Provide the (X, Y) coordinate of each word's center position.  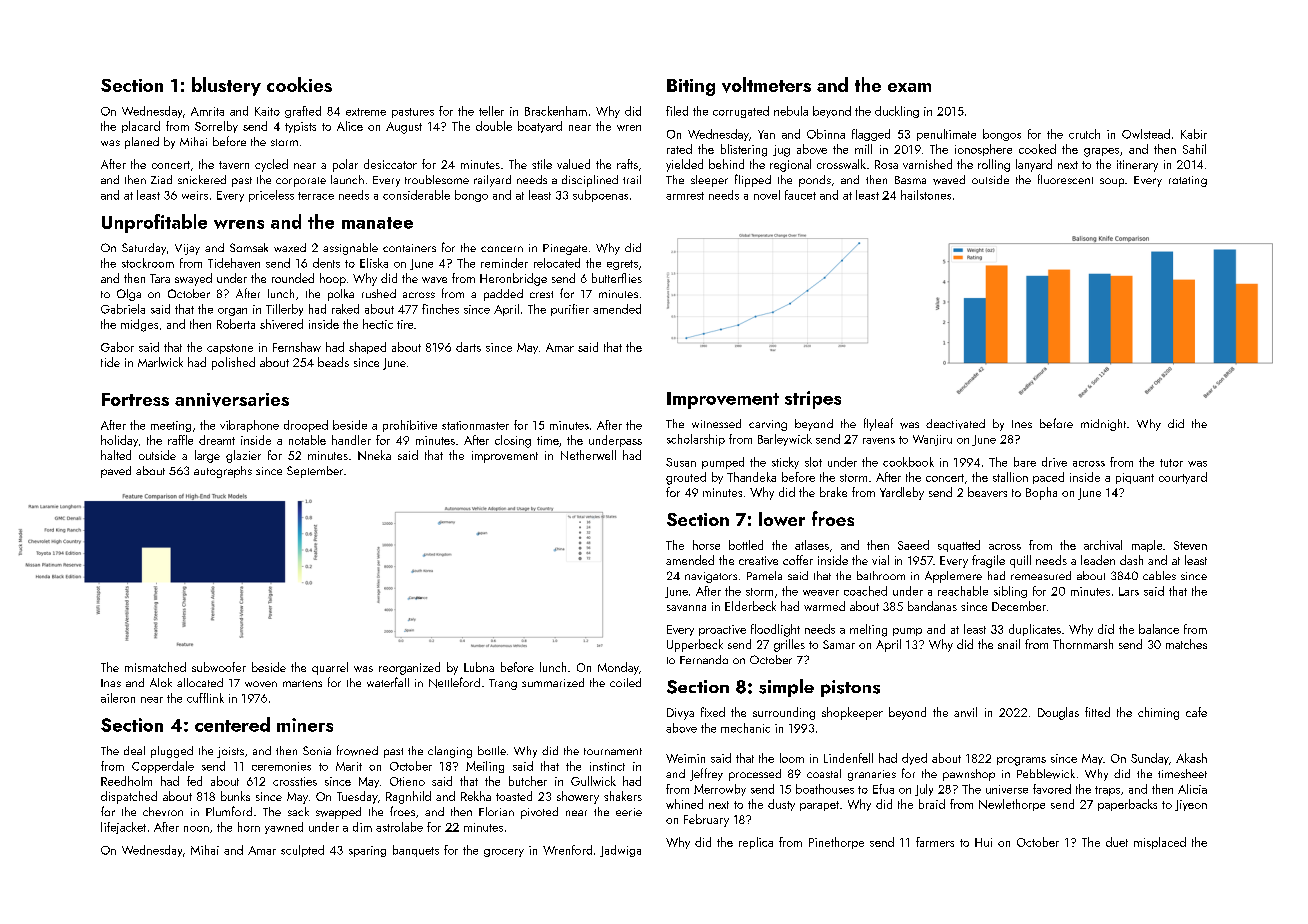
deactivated (955, 424)
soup (1112, 182)
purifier (570, 310)
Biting (691, 87)
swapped (338, 813)
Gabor (117, 347)
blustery (226, 86)
